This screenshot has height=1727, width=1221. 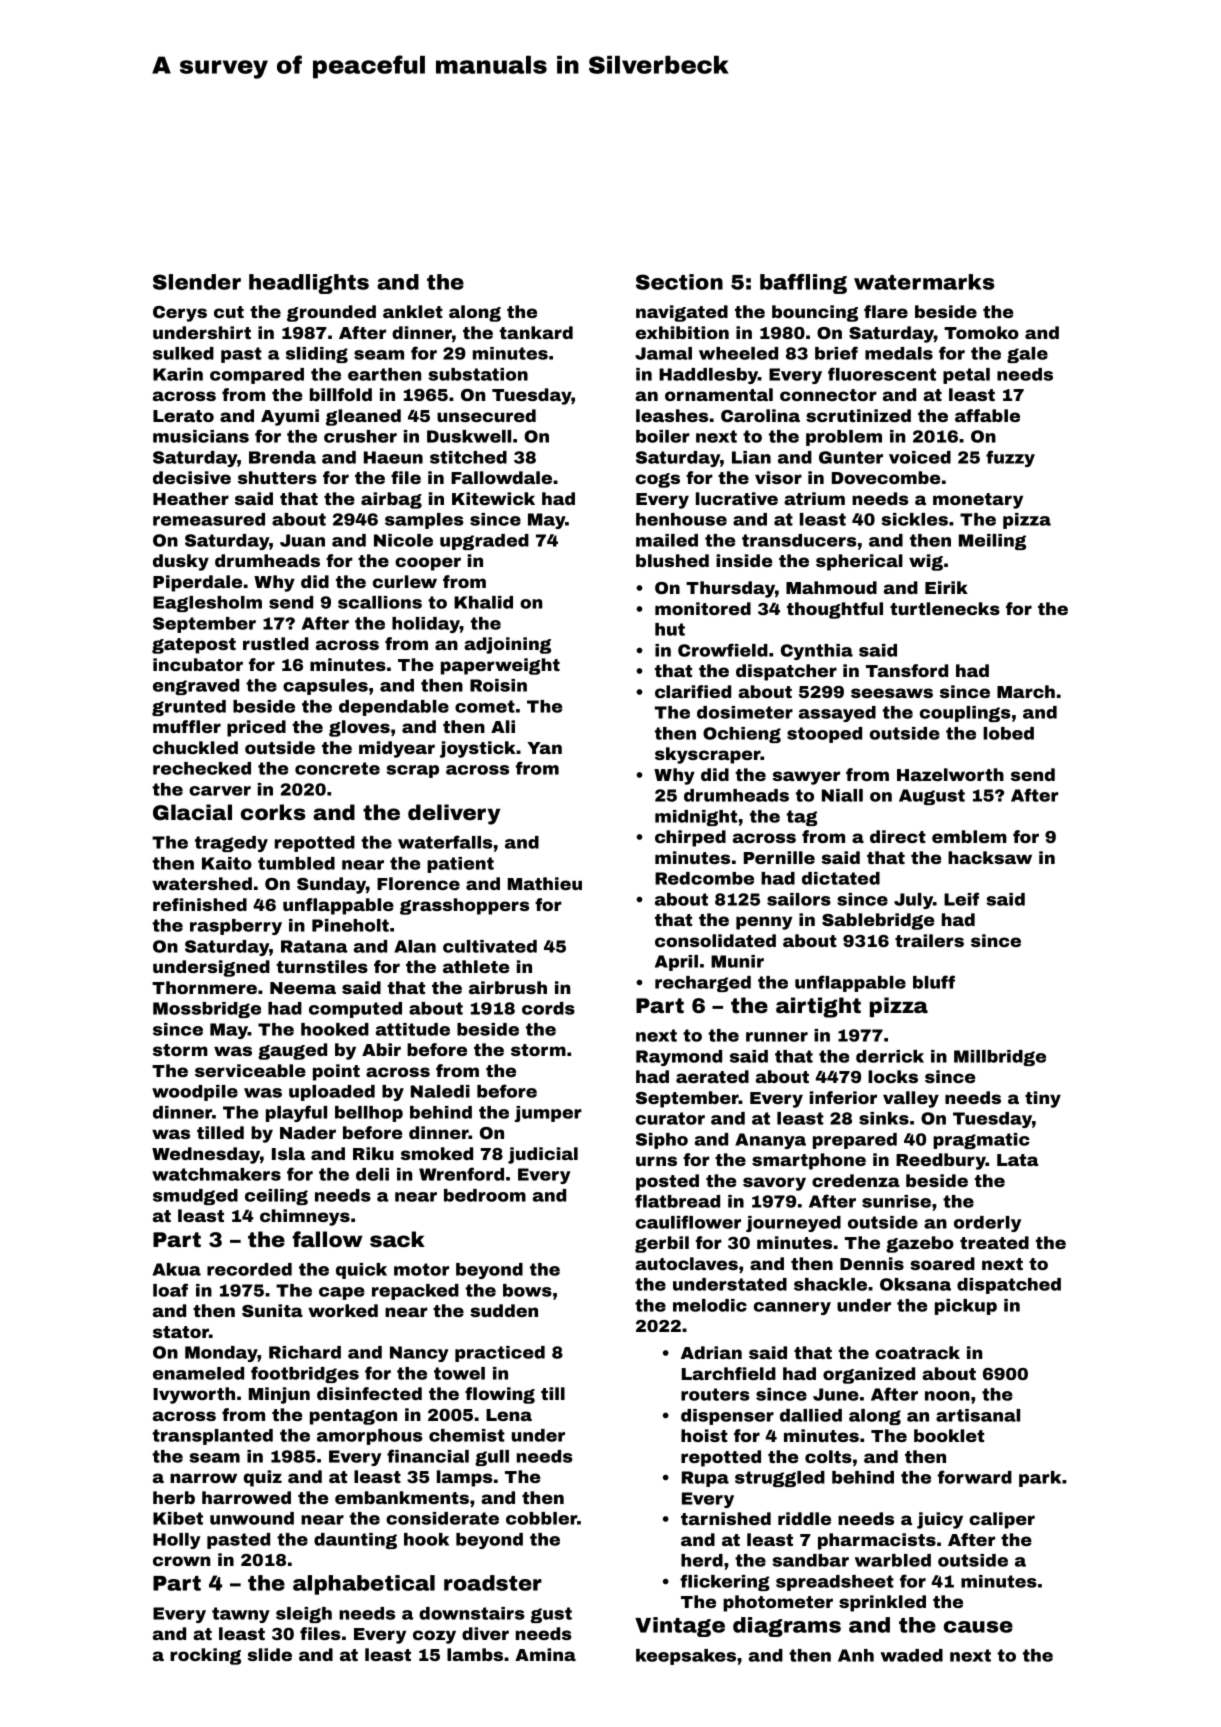 I want to click on Juan, so click(x=302, y=540).
